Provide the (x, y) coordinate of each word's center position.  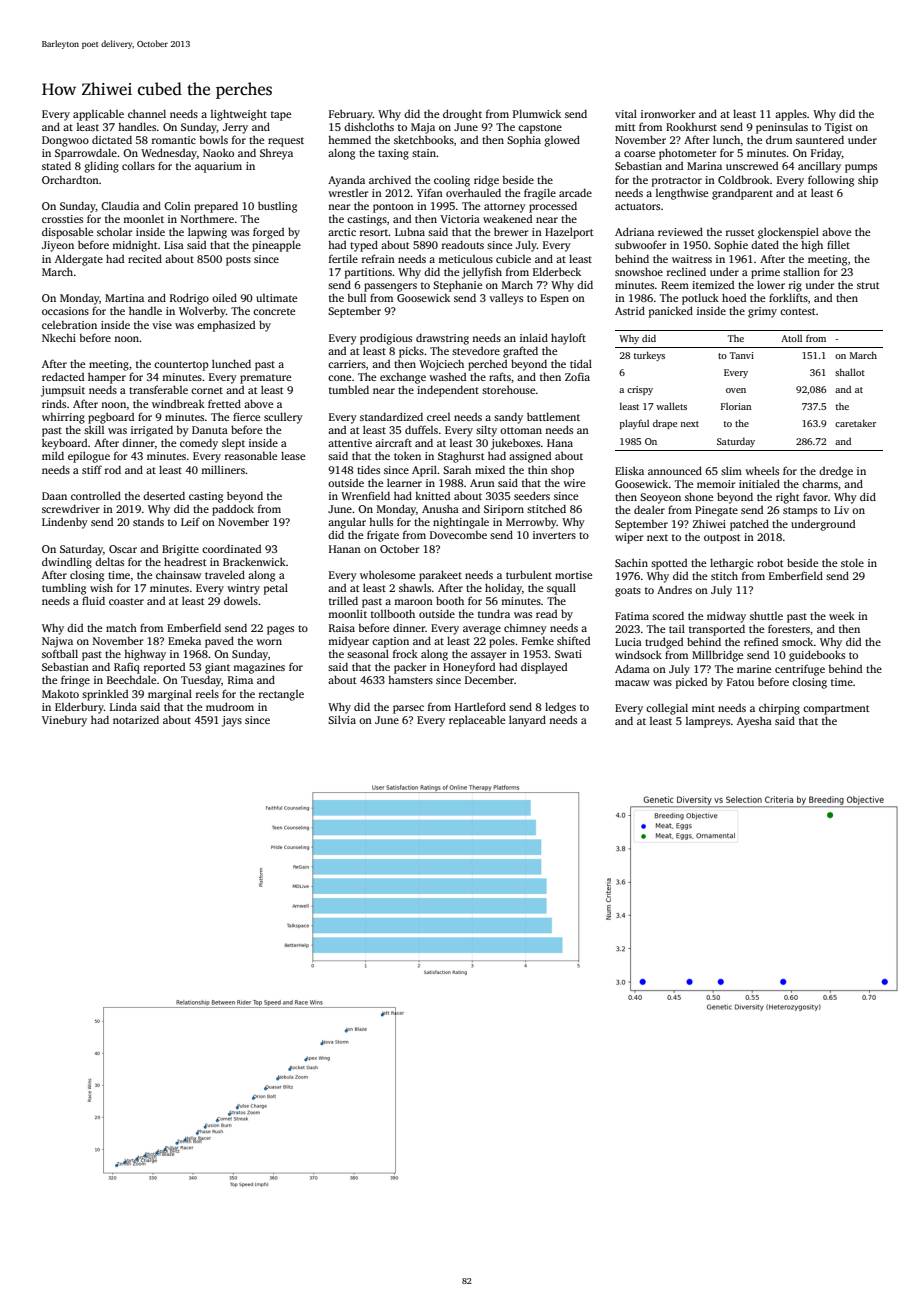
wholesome (387, 574)
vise (162, 325)
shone (699, 496)
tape (281, 116)
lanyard (527, 721)
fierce (246, 416)
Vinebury (64, 721)
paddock (233, 510)
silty (486, 431)
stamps (800, 512)
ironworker (668, 113)
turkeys (649, 356)
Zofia (577, 376)
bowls (213, 140)
